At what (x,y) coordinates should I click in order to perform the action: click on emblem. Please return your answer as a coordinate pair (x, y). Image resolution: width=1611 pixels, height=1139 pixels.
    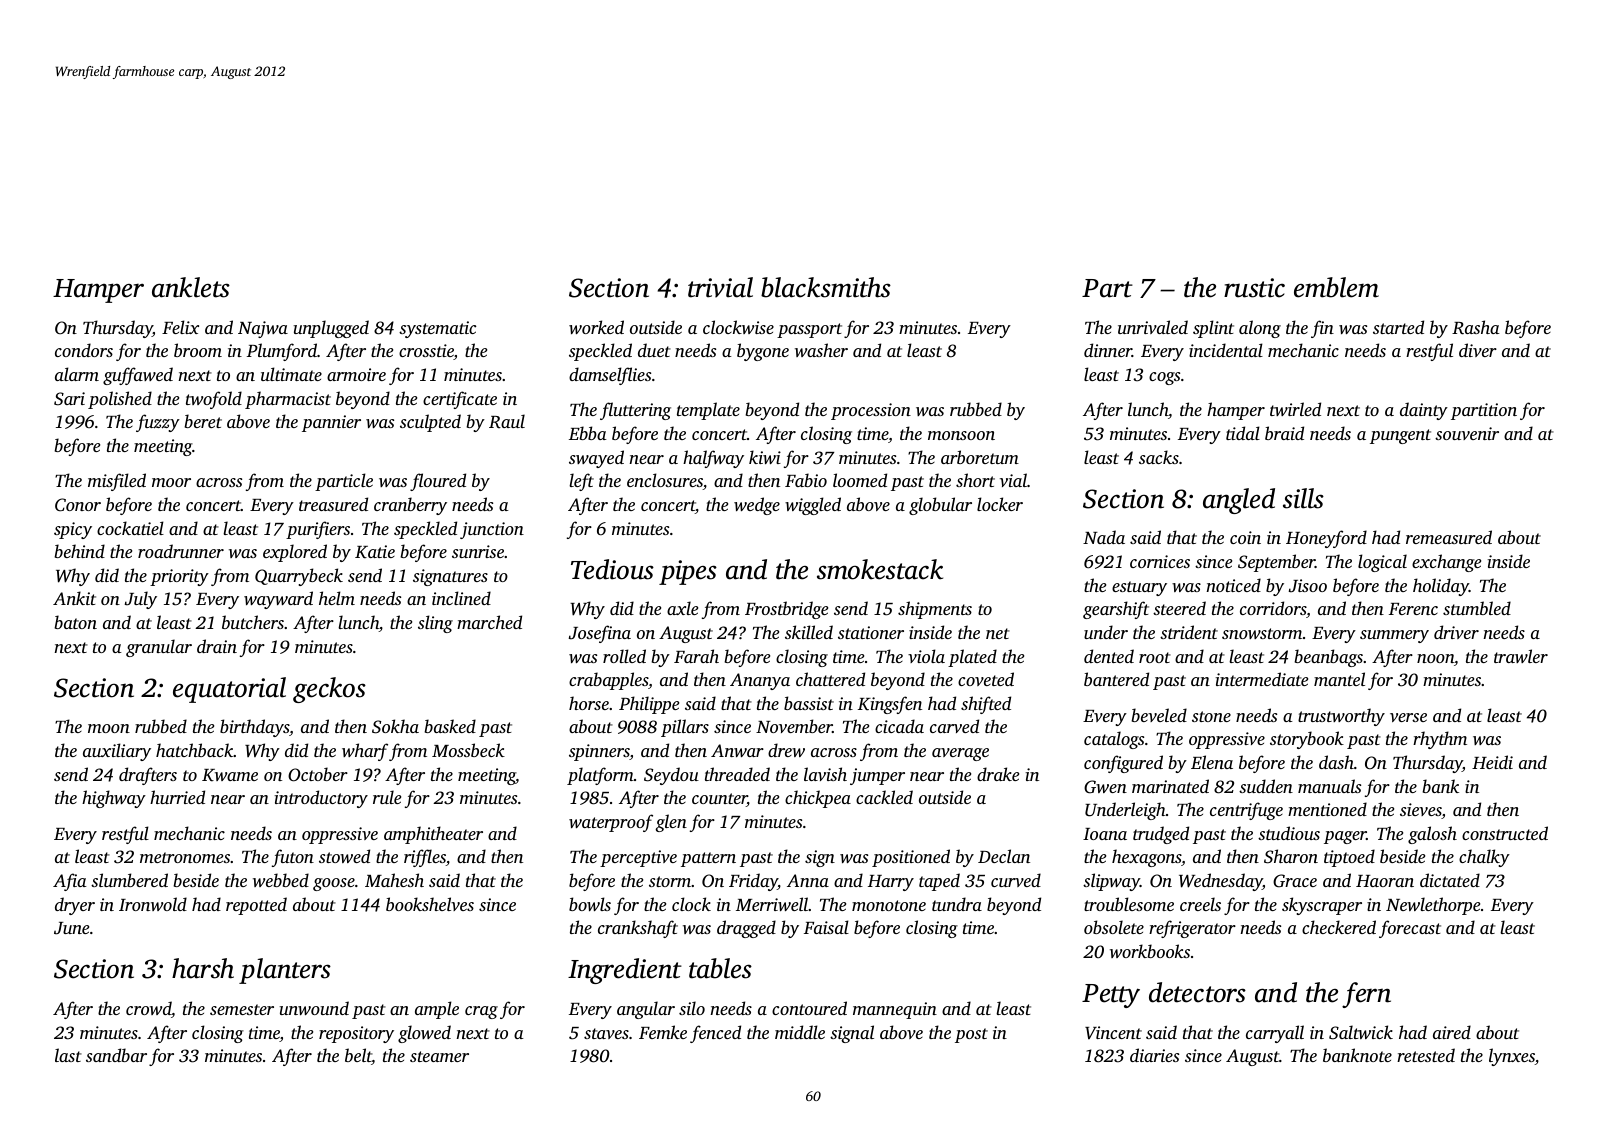
    Looking at the image, I should click on (1336, 287).
